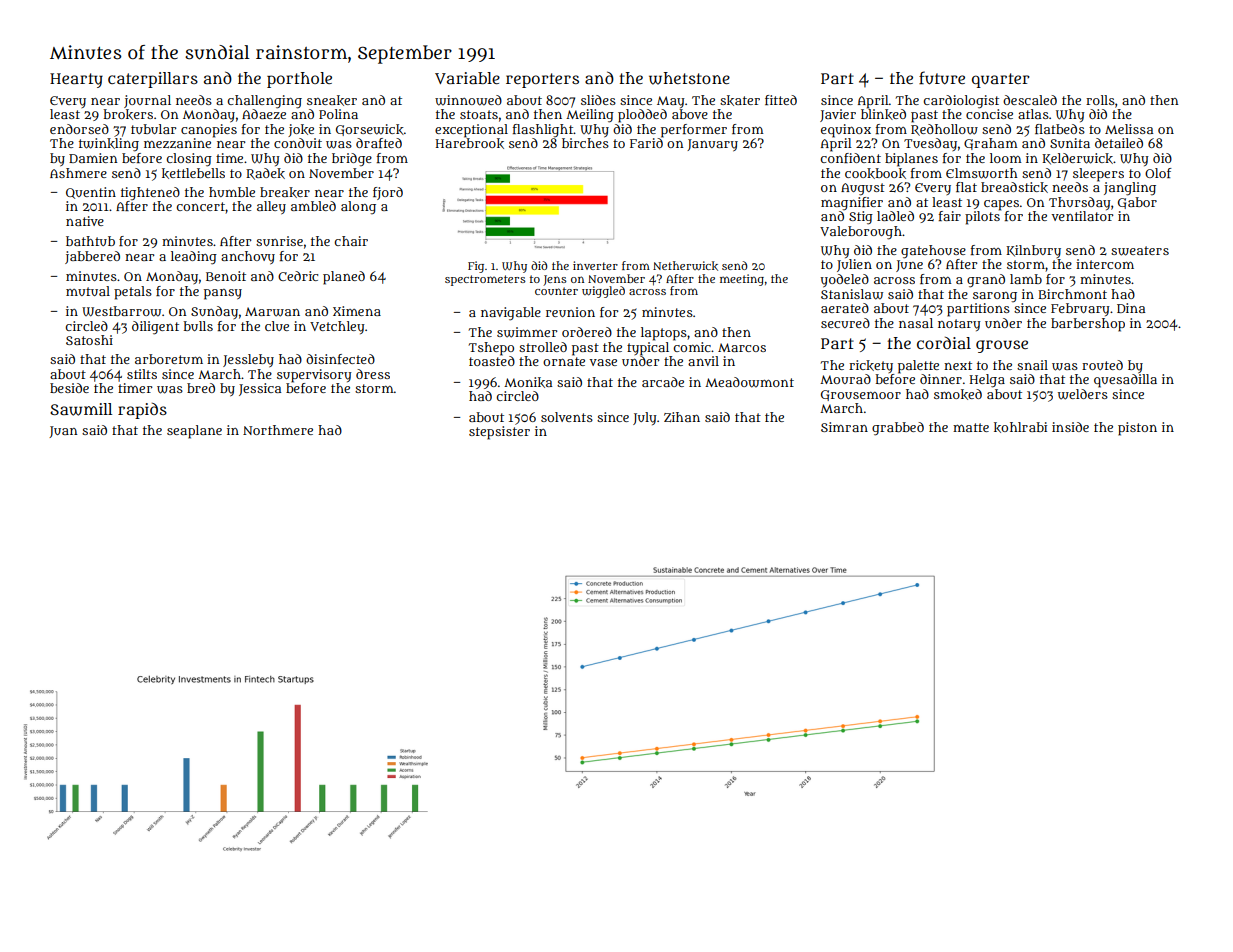 The height and width of the screenshot is (952, 1233). Describe the element at coordinates (90, 241) in the screenshot. I see `bathtub` at that location.
